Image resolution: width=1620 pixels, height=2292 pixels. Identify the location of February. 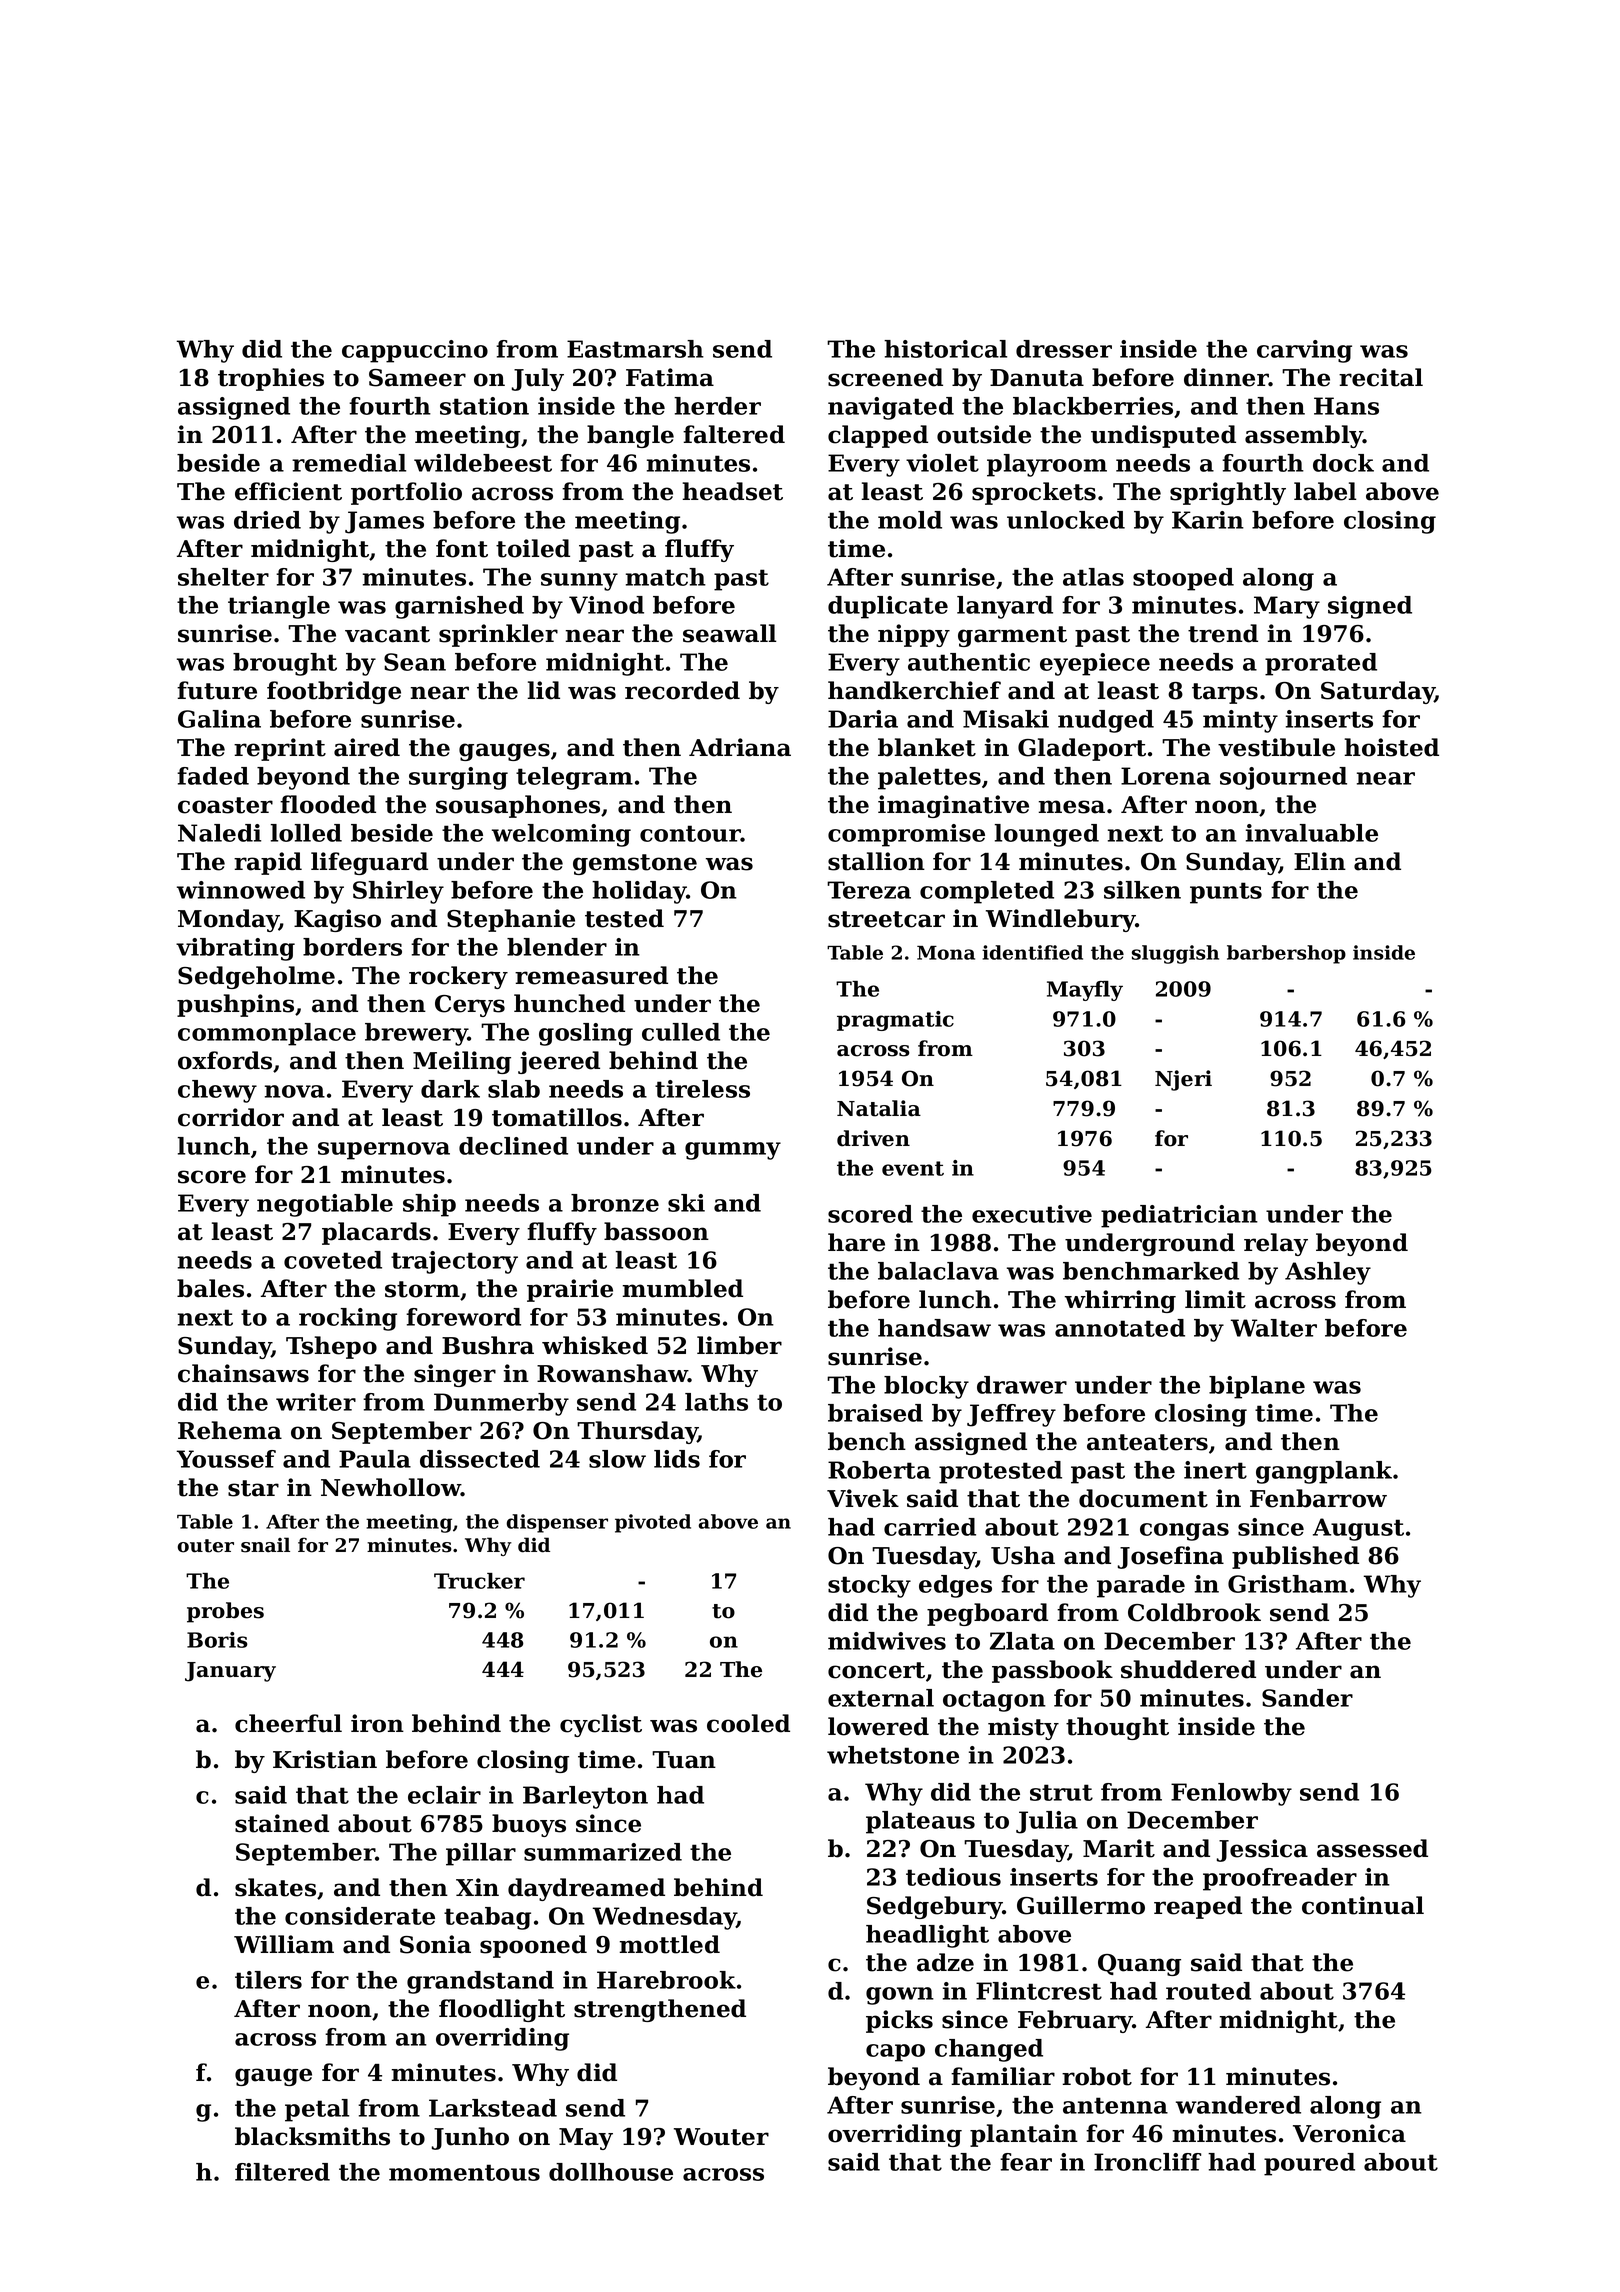
(1075, 2021).
